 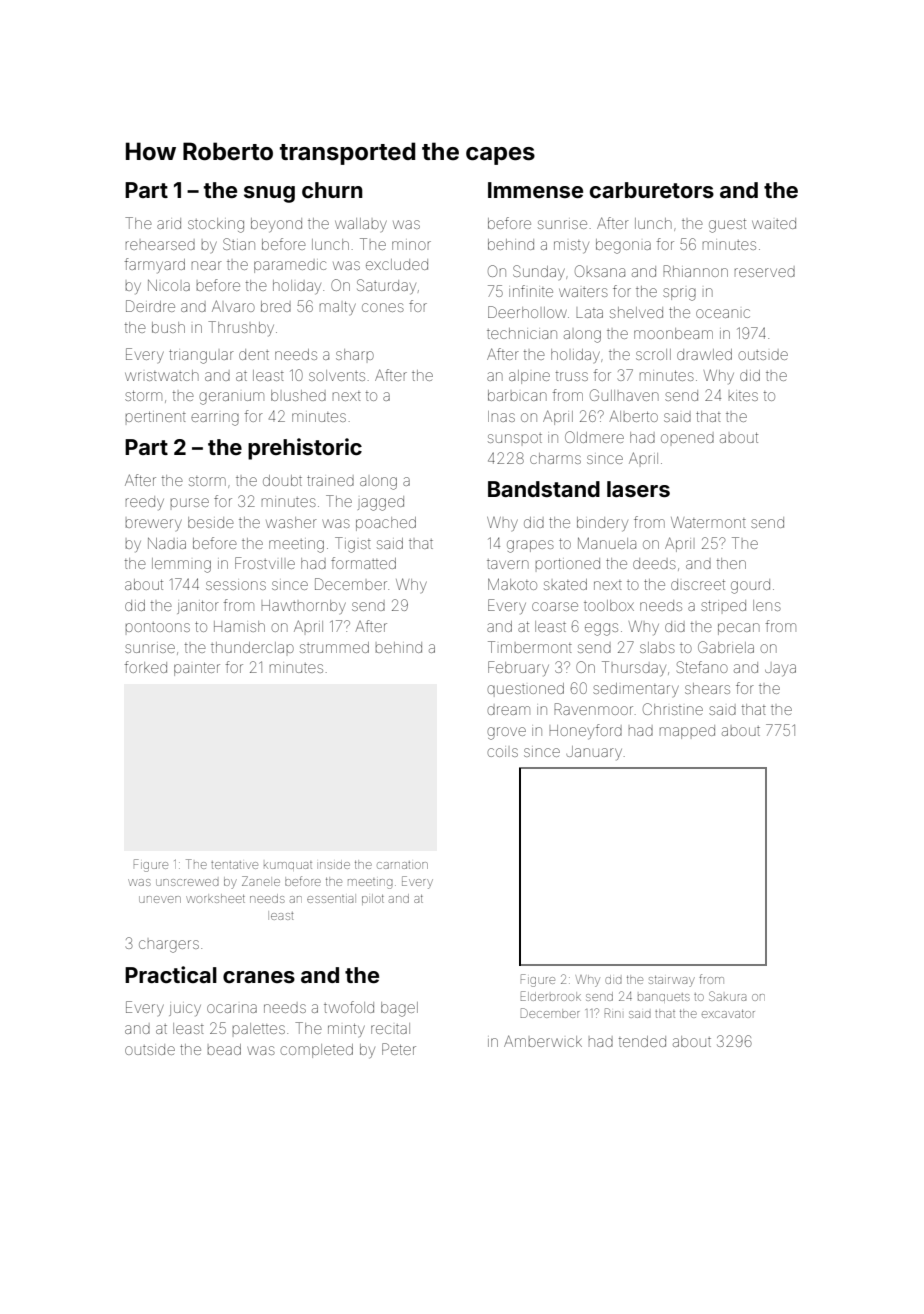 I want to click on poached, so click(x=386, y=524).
